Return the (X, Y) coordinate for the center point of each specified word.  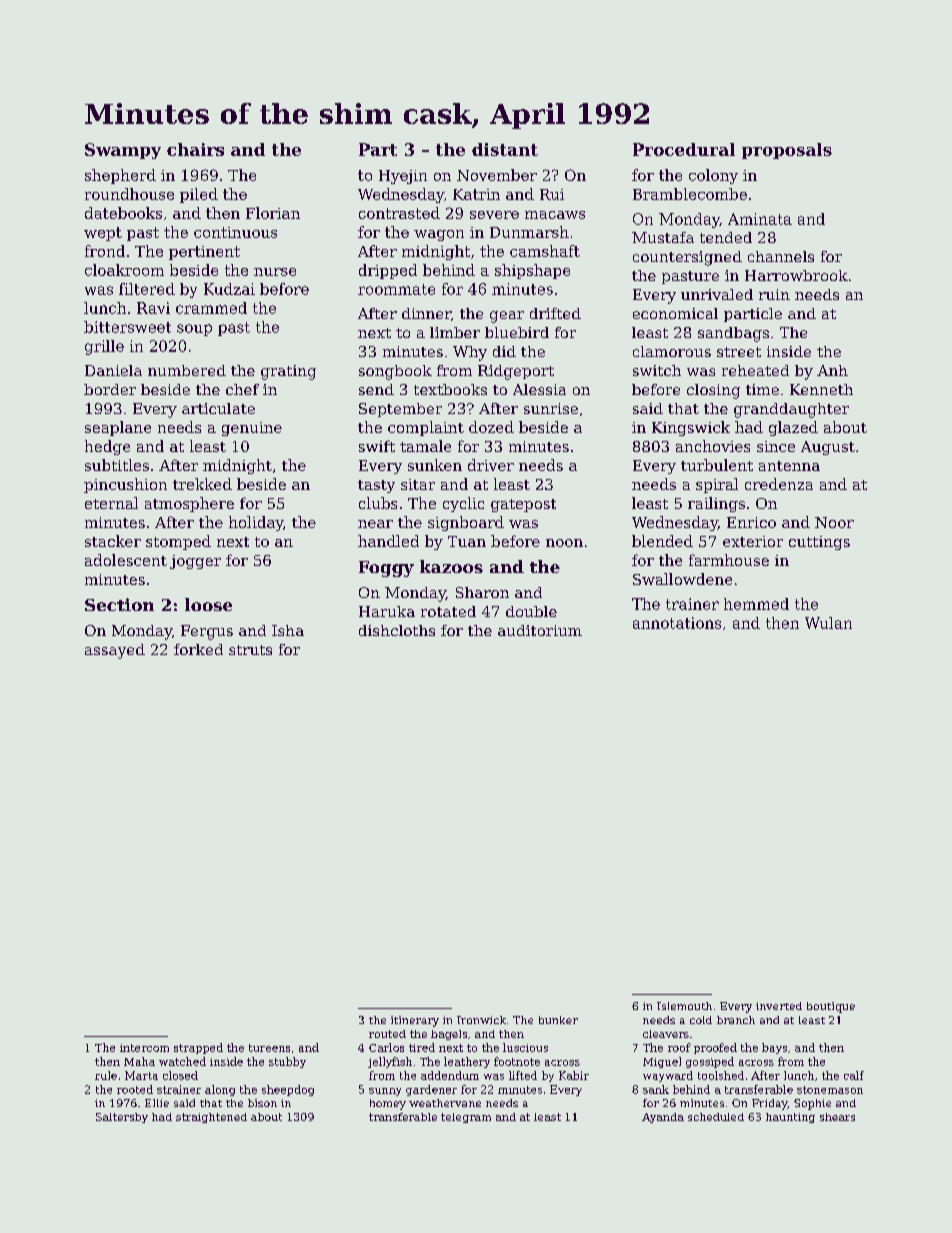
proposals (787, 151)
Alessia (539, 389)
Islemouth (684, 1006)
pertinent (204, 253)
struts (250, 650)
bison (262, 1103)
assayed (115, 651)
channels (781, 256)
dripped (388, 271)
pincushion (125, 485)
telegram (466, 1118)
